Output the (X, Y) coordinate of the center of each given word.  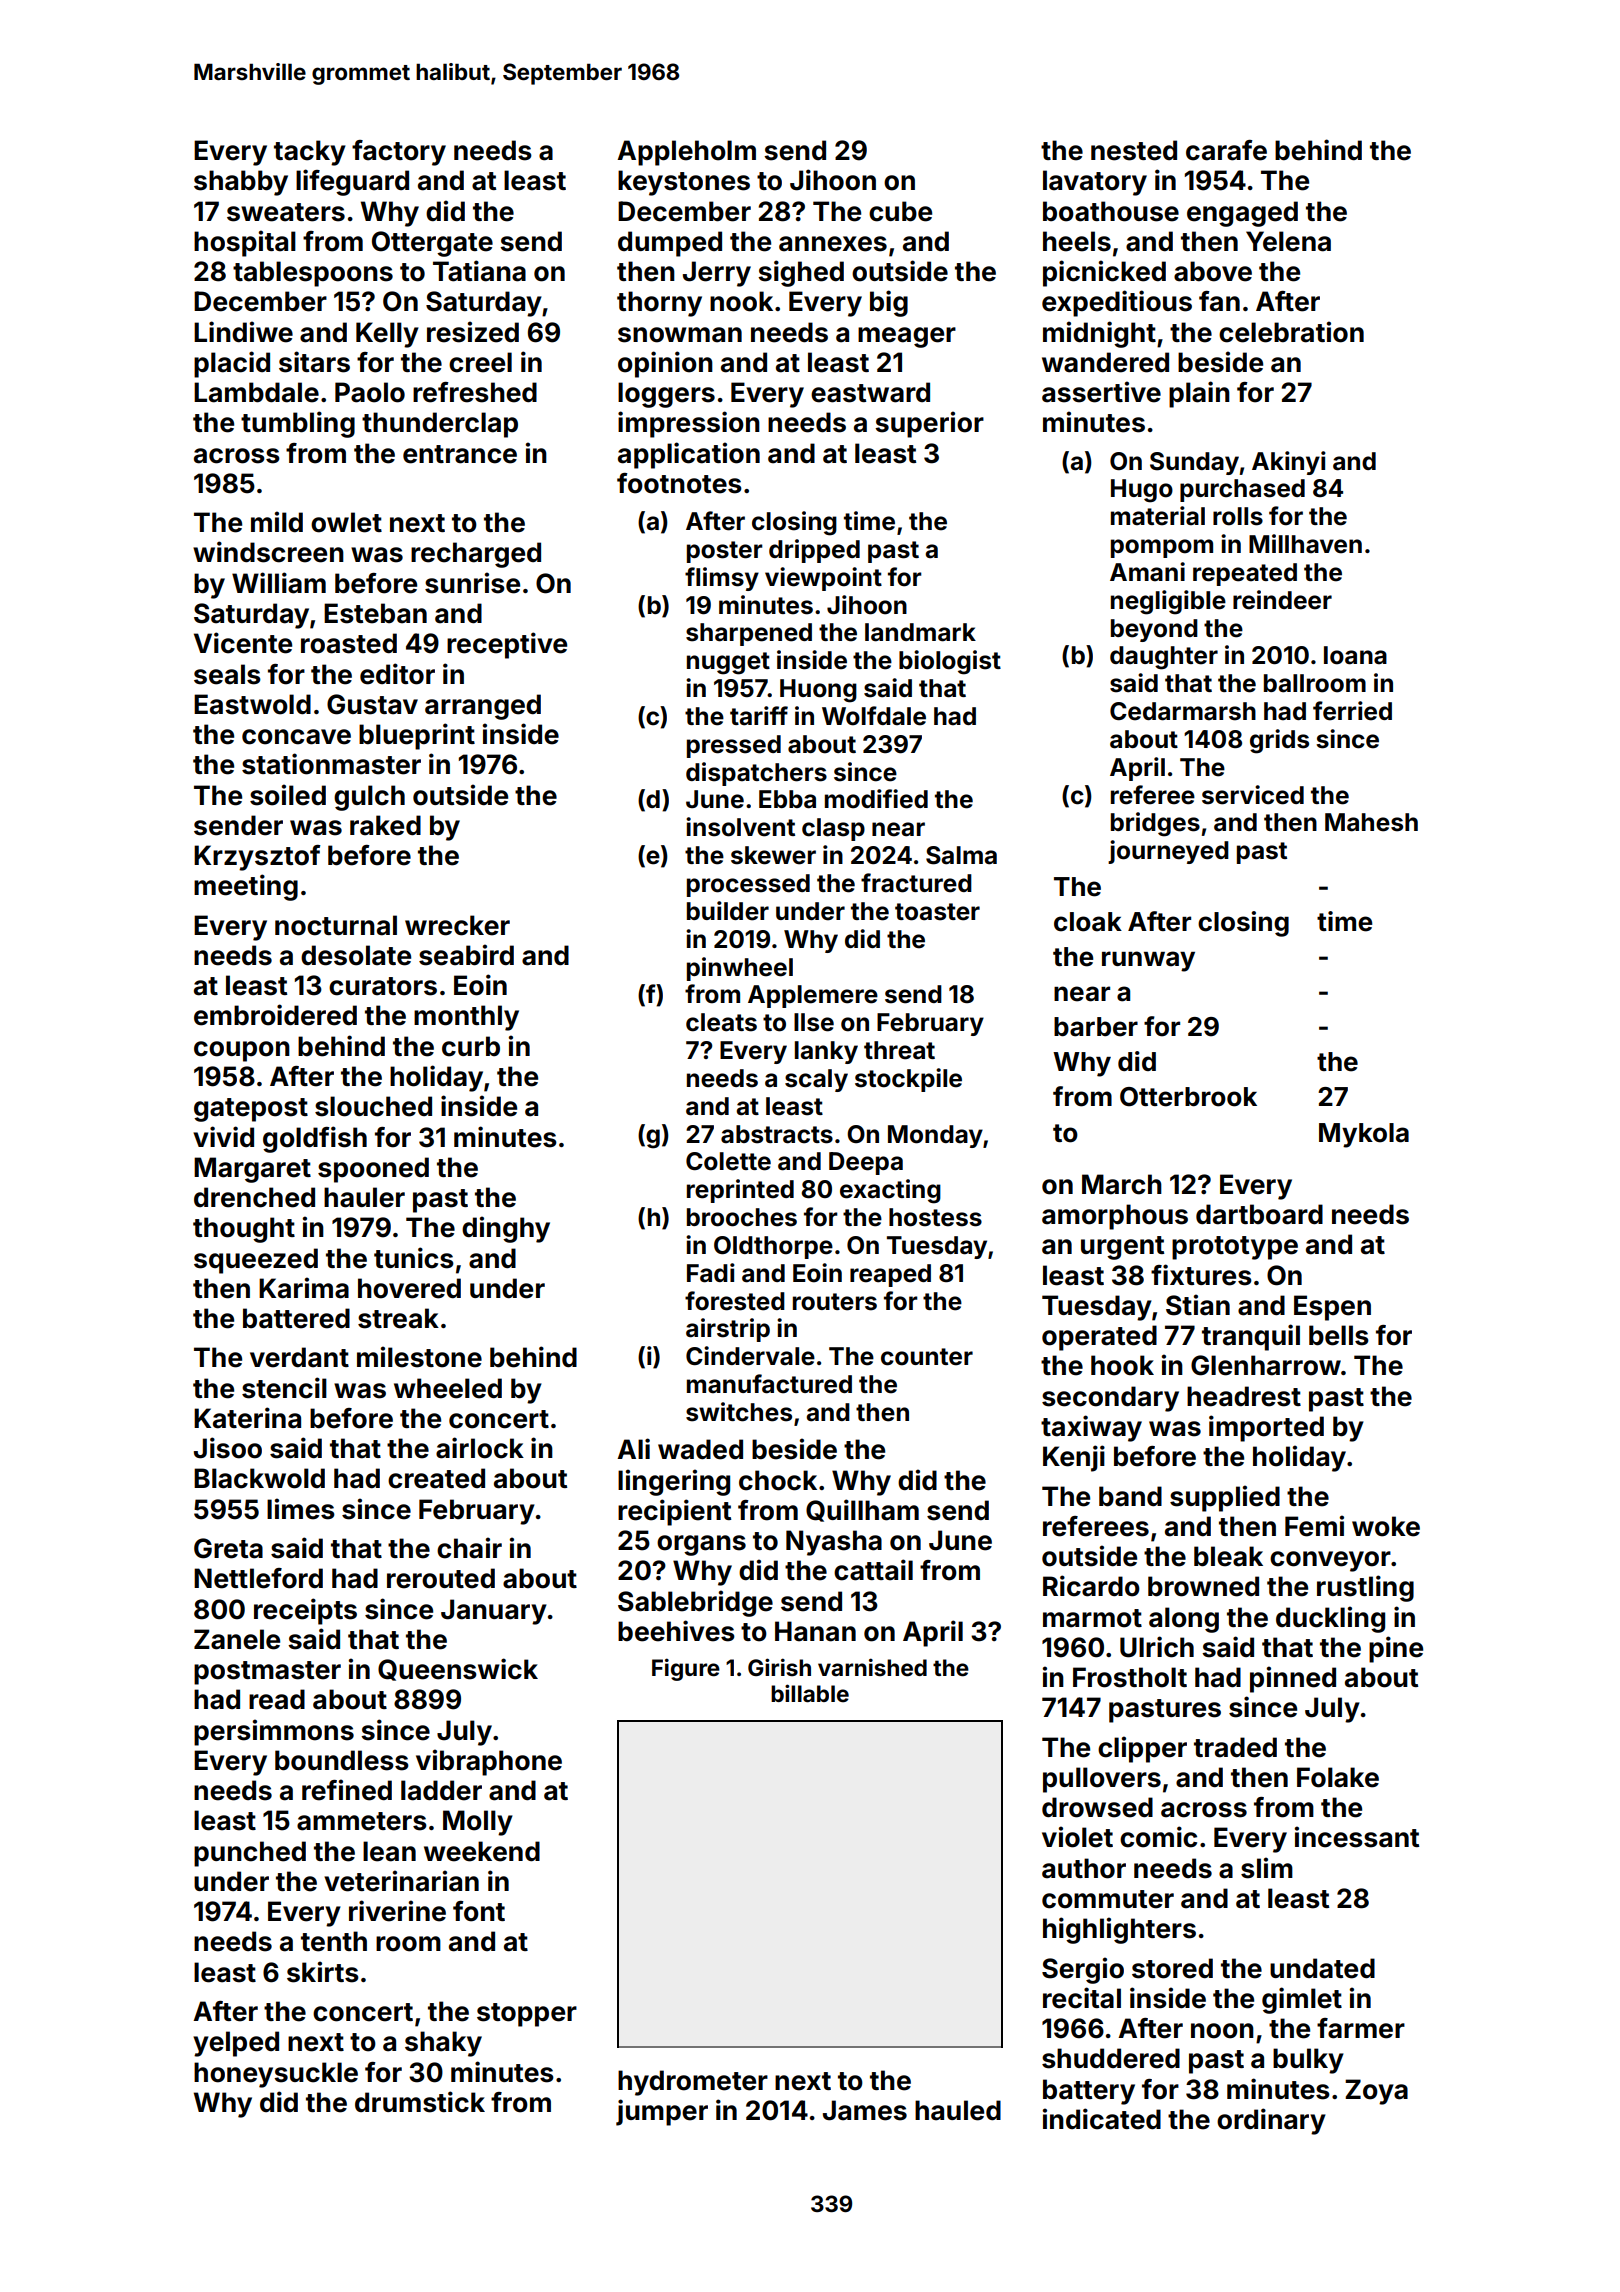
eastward (870, 392)
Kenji (1074, 1458)
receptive (507, 645)
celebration (1291, 332)
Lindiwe (243, 332)
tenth (334, 1941)
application (689, 455)
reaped (890, 1275)
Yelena (1288, 241)
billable (810, 1693)
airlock (480, 1448)
